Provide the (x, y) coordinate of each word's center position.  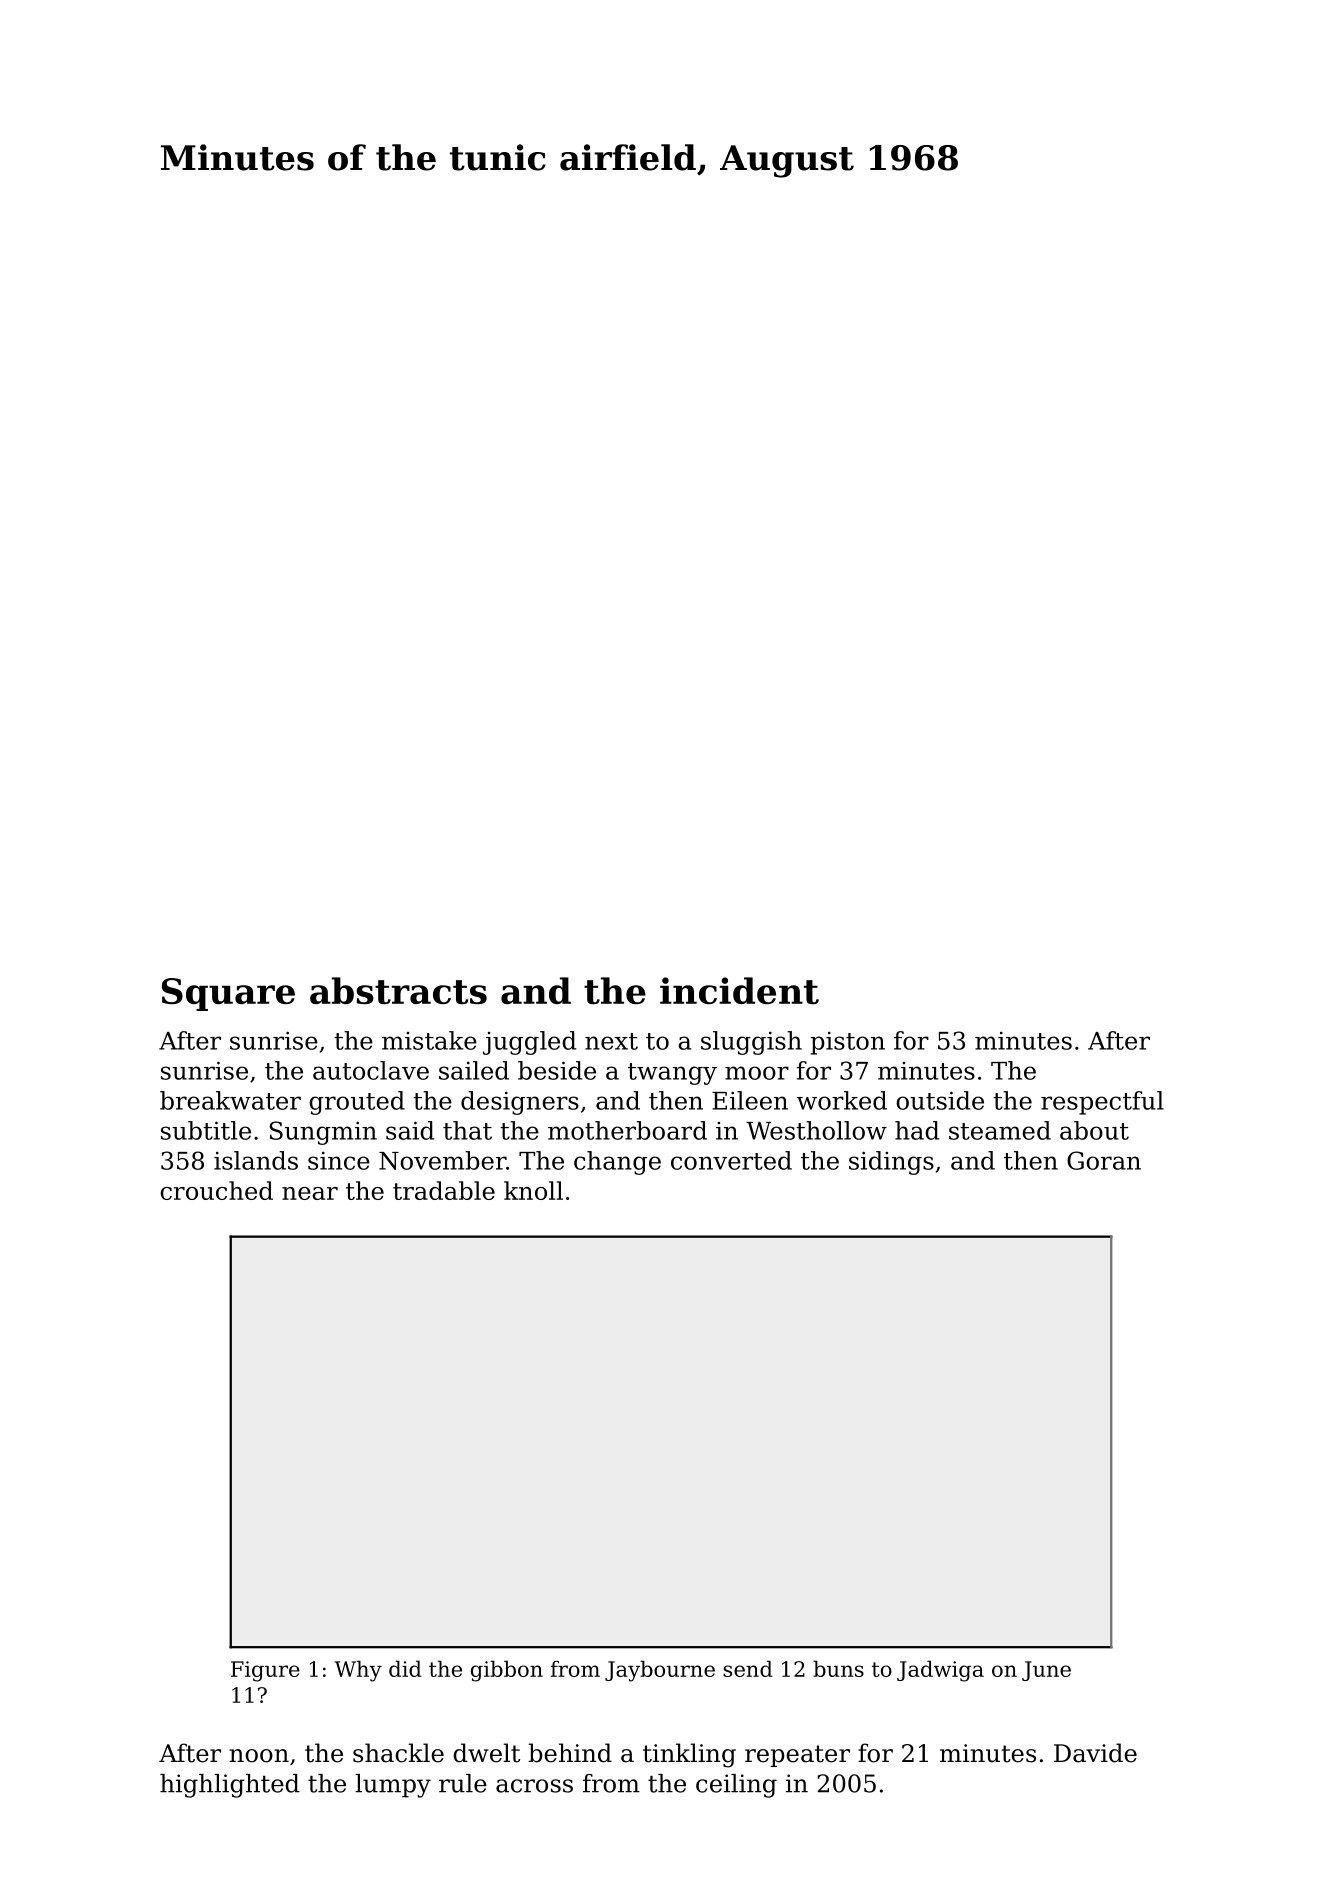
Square (228, 994)
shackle (398, 1753)
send (748, 1668)
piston (847, 1043)
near (310, 1193)
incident (739, 990)
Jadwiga (940, 1671)
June (1046, 1671)
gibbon (507, 1671)
